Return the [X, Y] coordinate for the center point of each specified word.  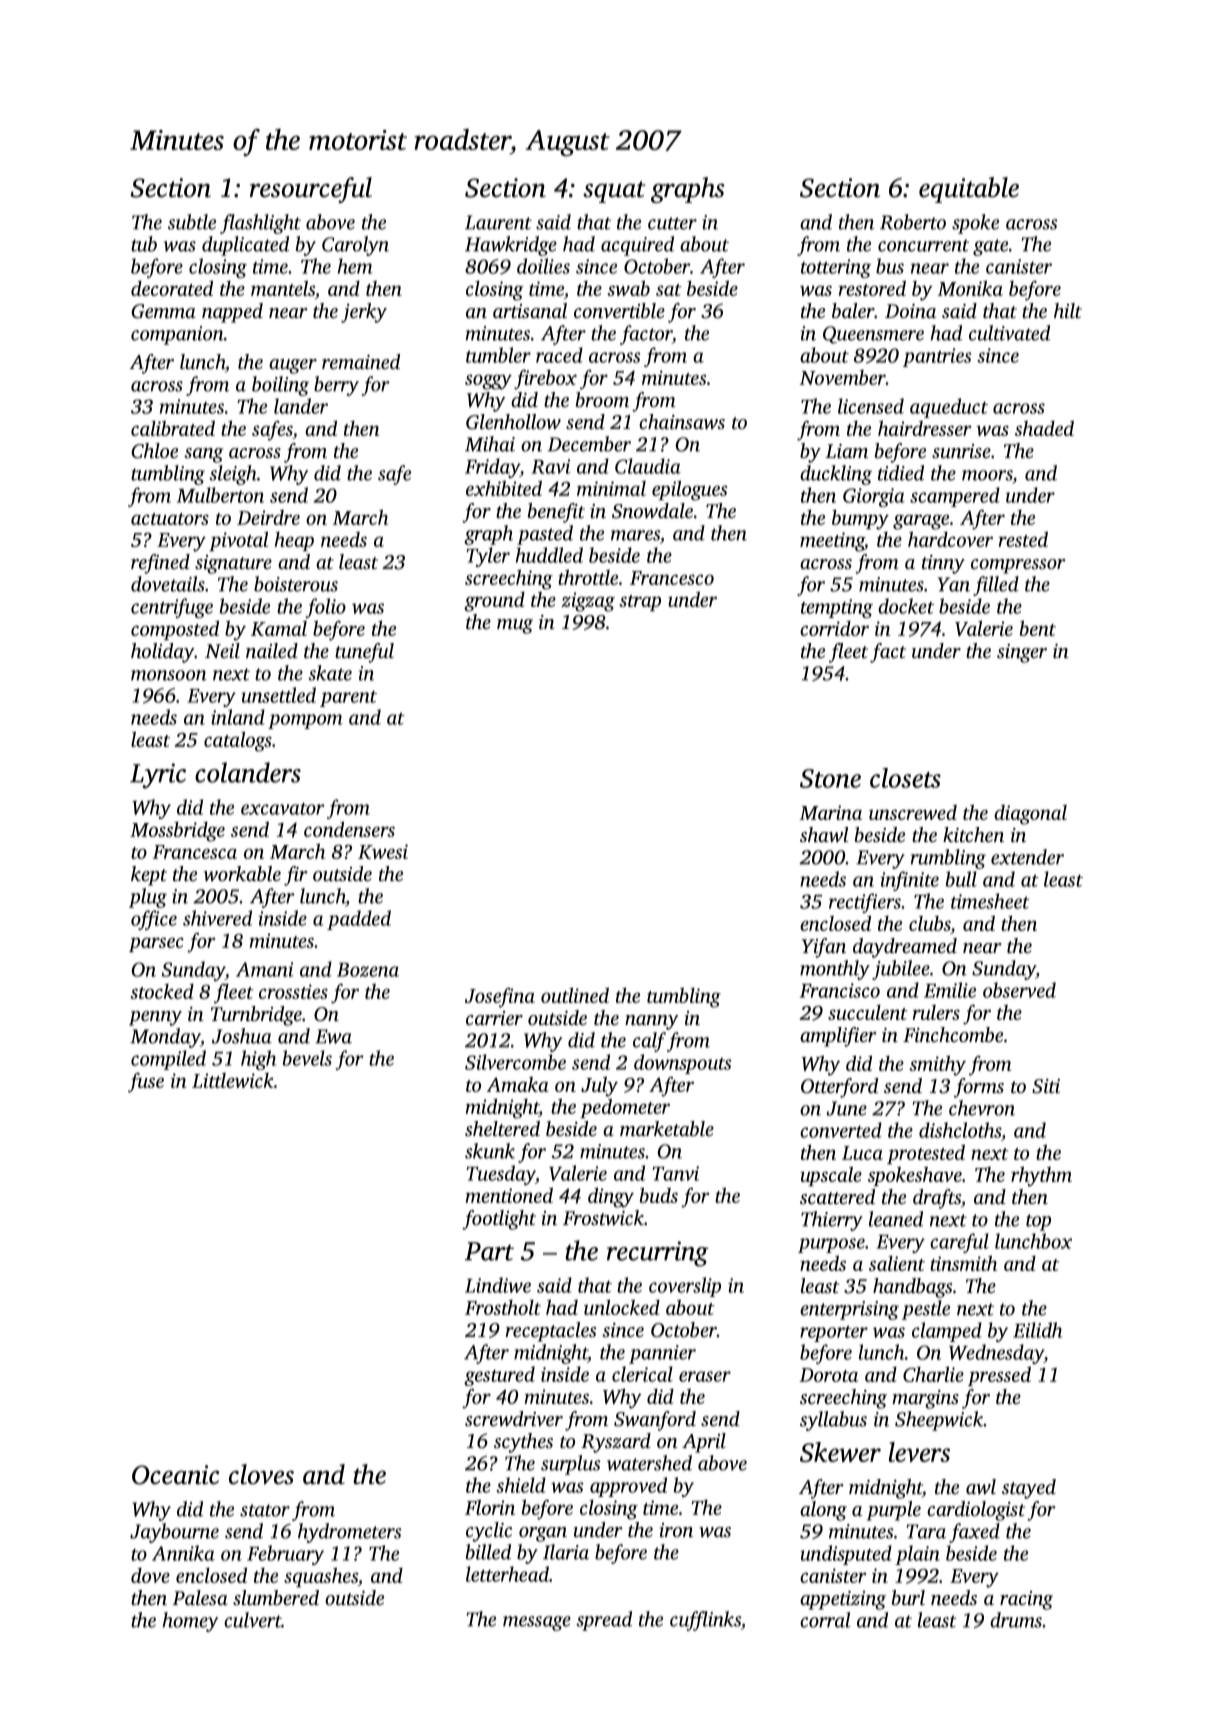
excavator [283, 808]
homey [190, 1622]
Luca [862, 1153]
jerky [364, 313]
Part [489, 1251]
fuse [146, 1083]
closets [905, 778]
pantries [937, 357]
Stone [830, 778]
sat [669, 290]
